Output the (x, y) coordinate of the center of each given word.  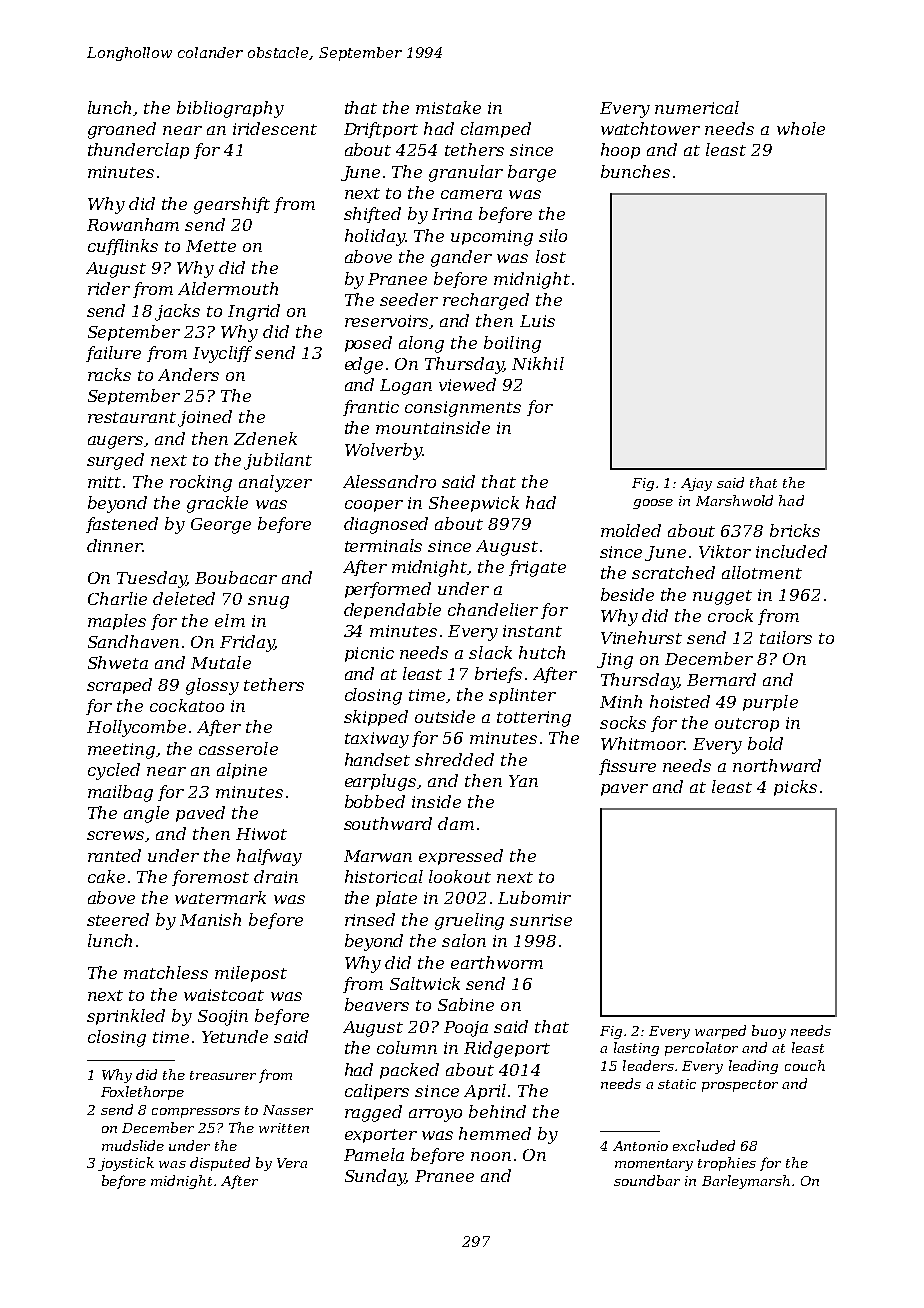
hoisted (680, 701)
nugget (722, 597)
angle (146, 814)
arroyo (435, 1115)
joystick (126, 1164)
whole (801, 128)
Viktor (725, 551)
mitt (104, 482)
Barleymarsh (746, 1182)
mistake (448, 107)
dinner (115, 545)
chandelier (493, 609)
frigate (537, 568)
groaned (122, 130)
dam (456, 823)
